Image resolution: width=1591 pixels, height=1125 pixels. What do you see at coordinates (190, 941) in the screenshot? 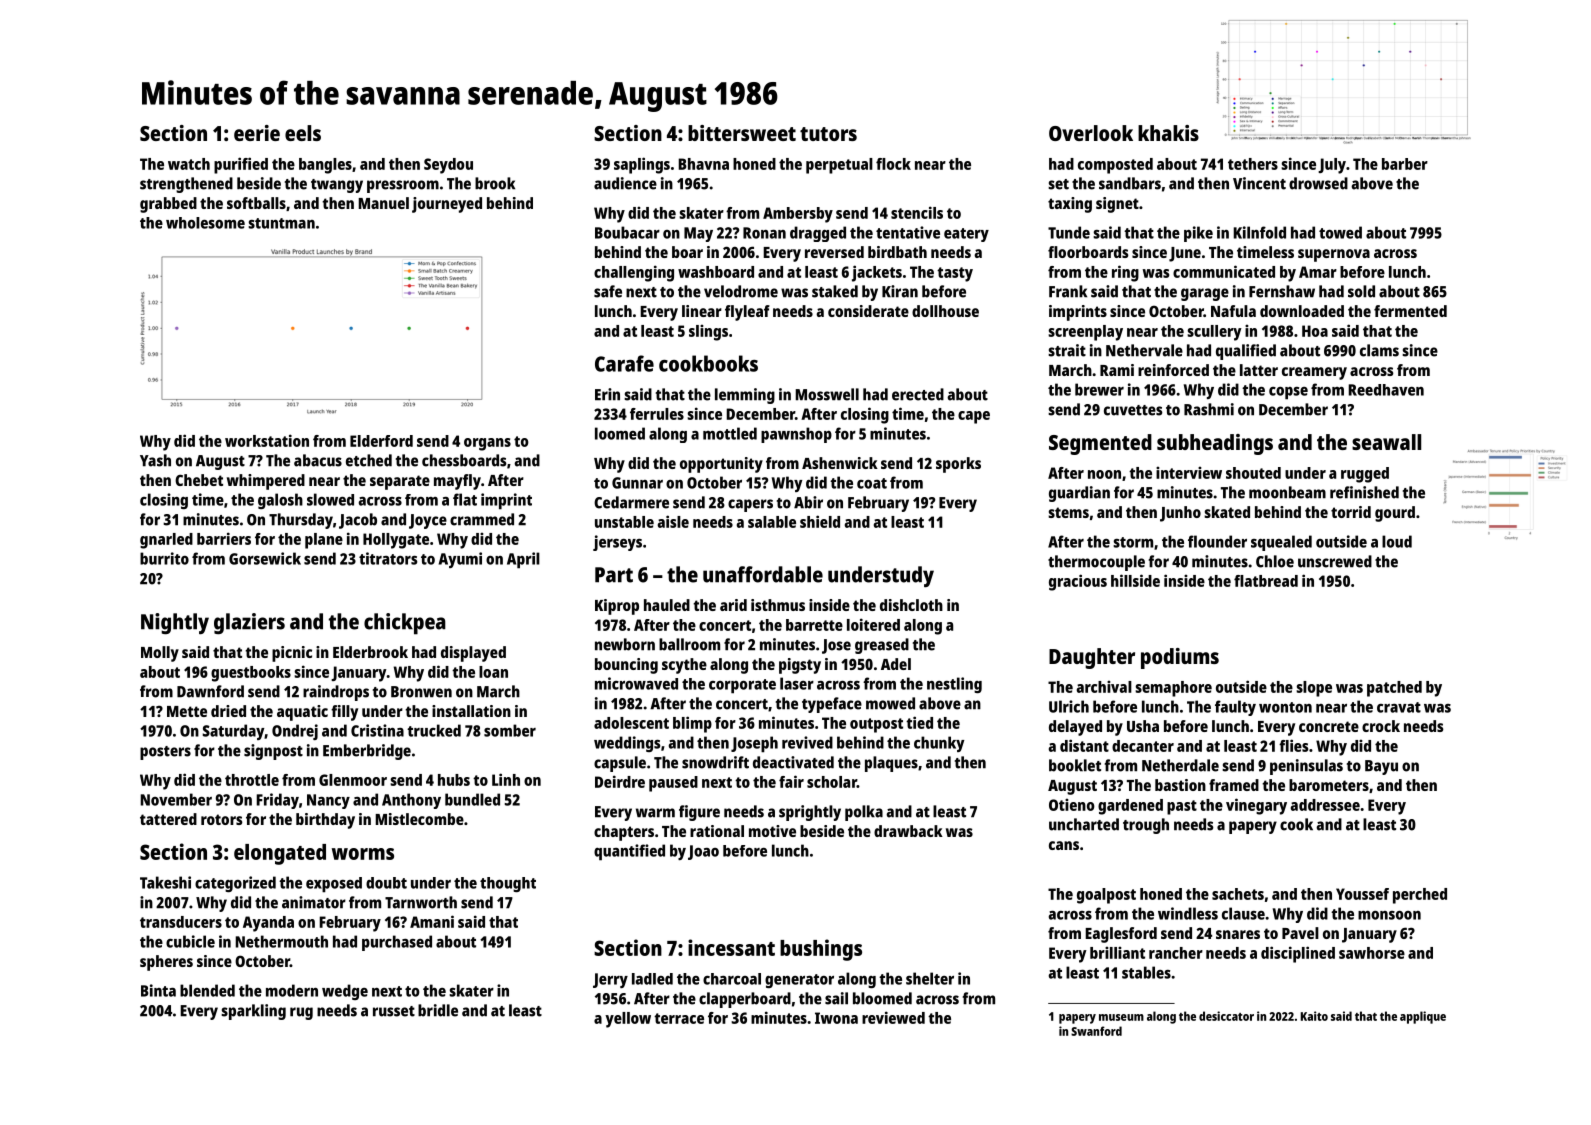
I see `cubicle` at bounding box center [190, 941].
